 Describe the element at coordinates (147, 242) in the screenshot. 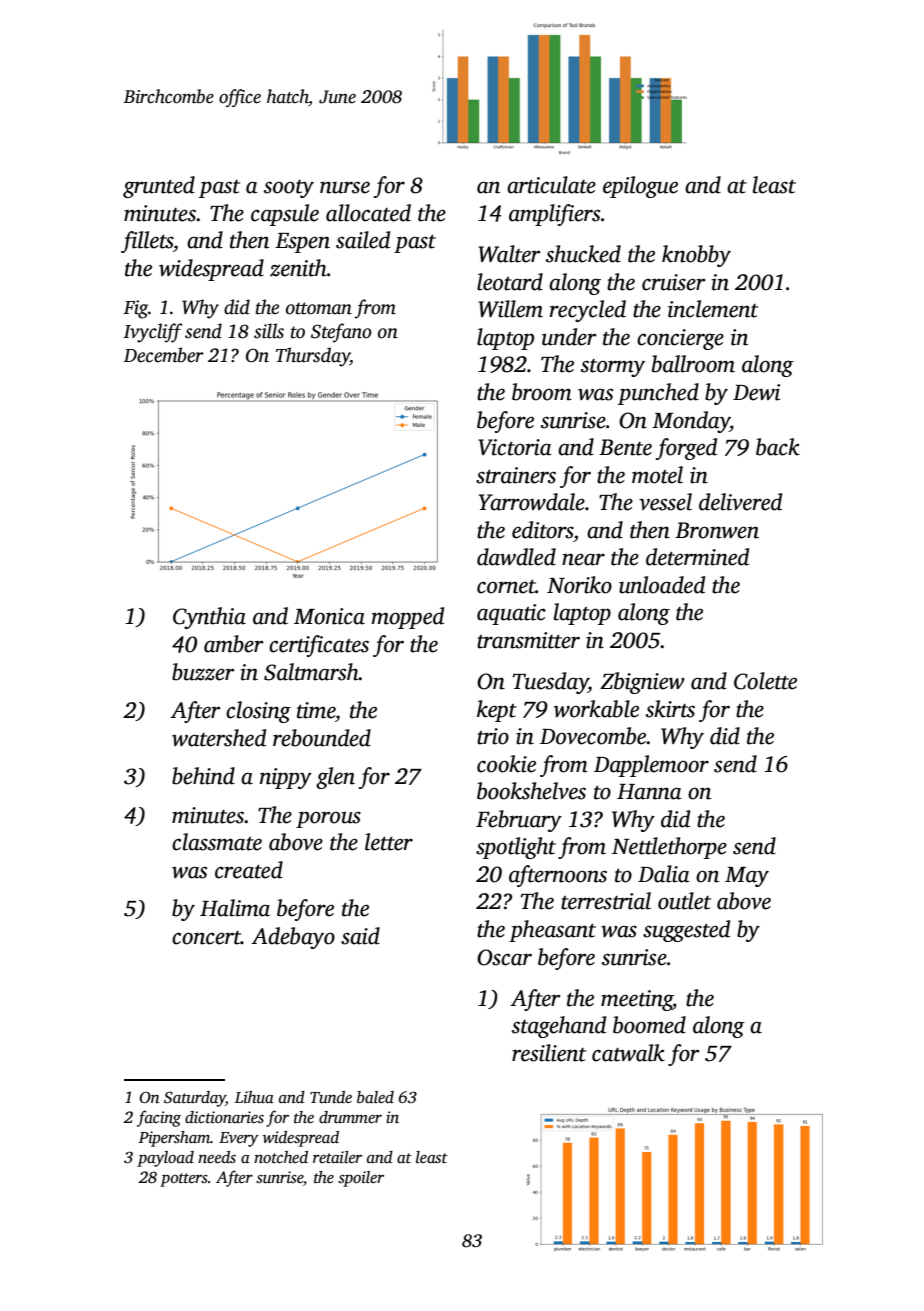

I see `fillets` at that location.
